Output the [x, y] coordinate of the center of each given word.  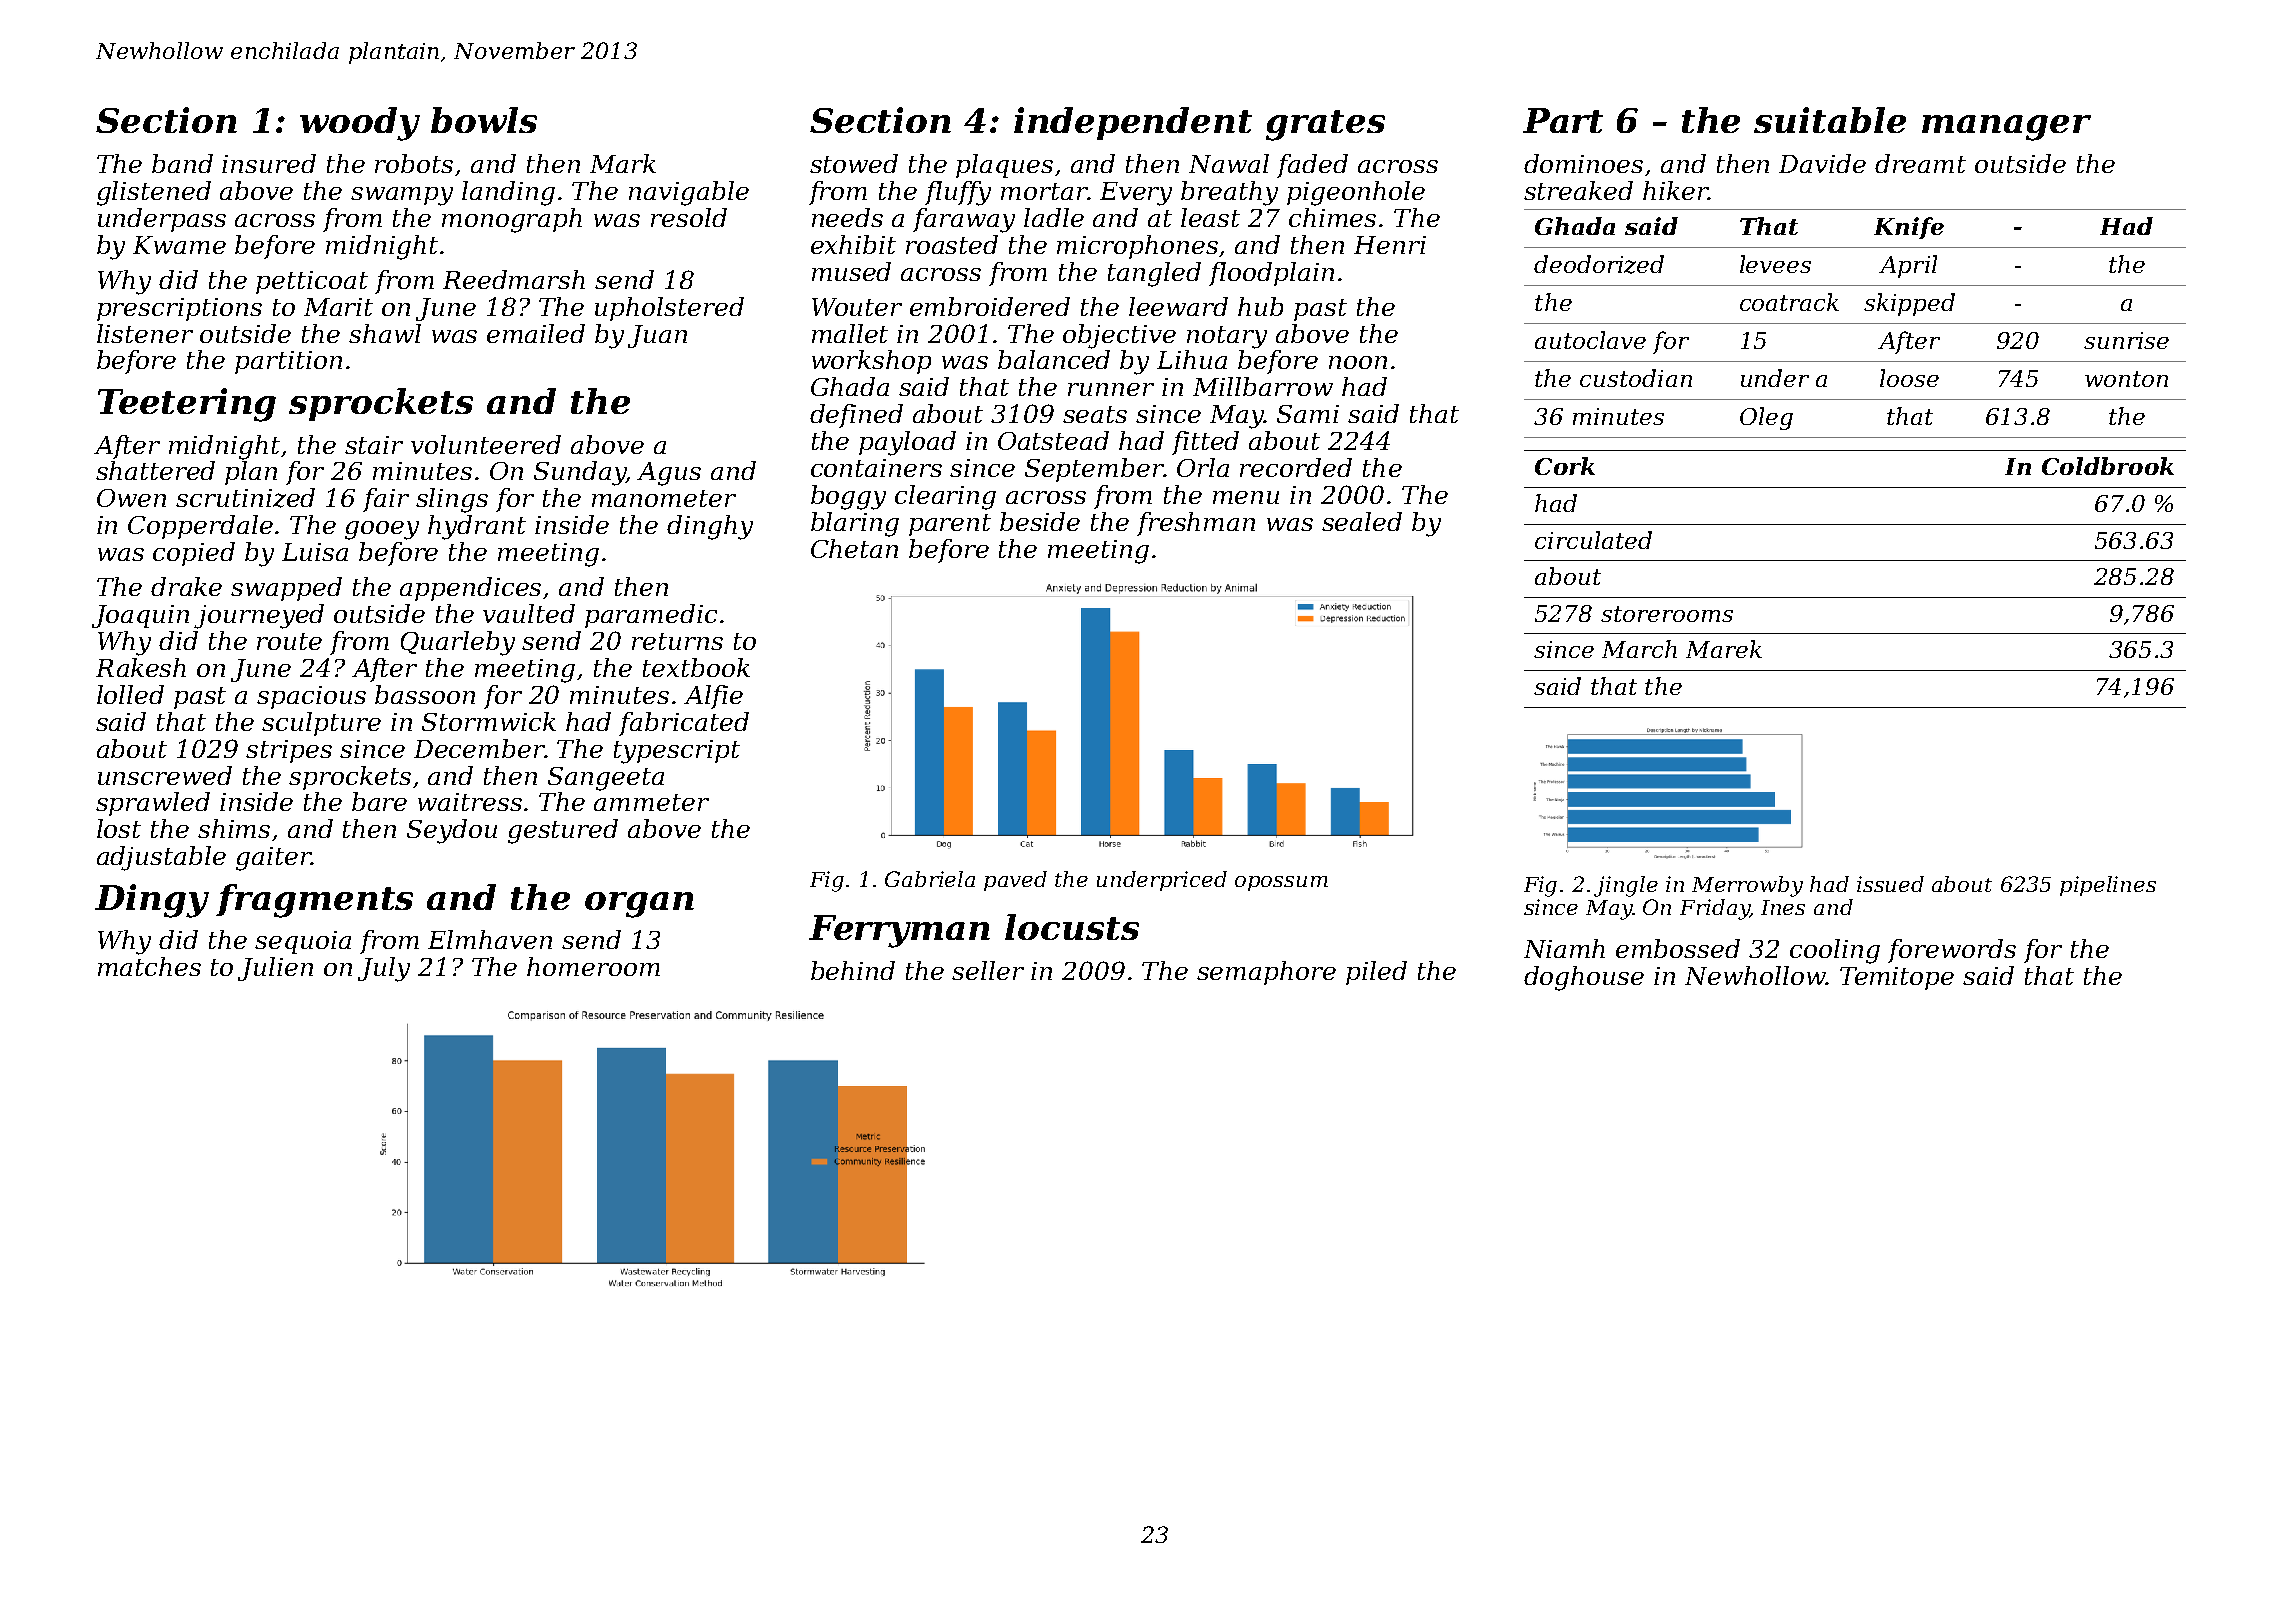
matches [149, 966]
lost [119, 828]
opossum [1281, 883]
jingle [1626, 886]
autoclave [1590, 340]
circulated [1593, 540]
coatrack [1789, 302]
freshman [1196, 524]
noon [1358, 362]
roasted [952, 244]
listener [145, 333]
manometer [664, 498]
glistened [154, 193]
